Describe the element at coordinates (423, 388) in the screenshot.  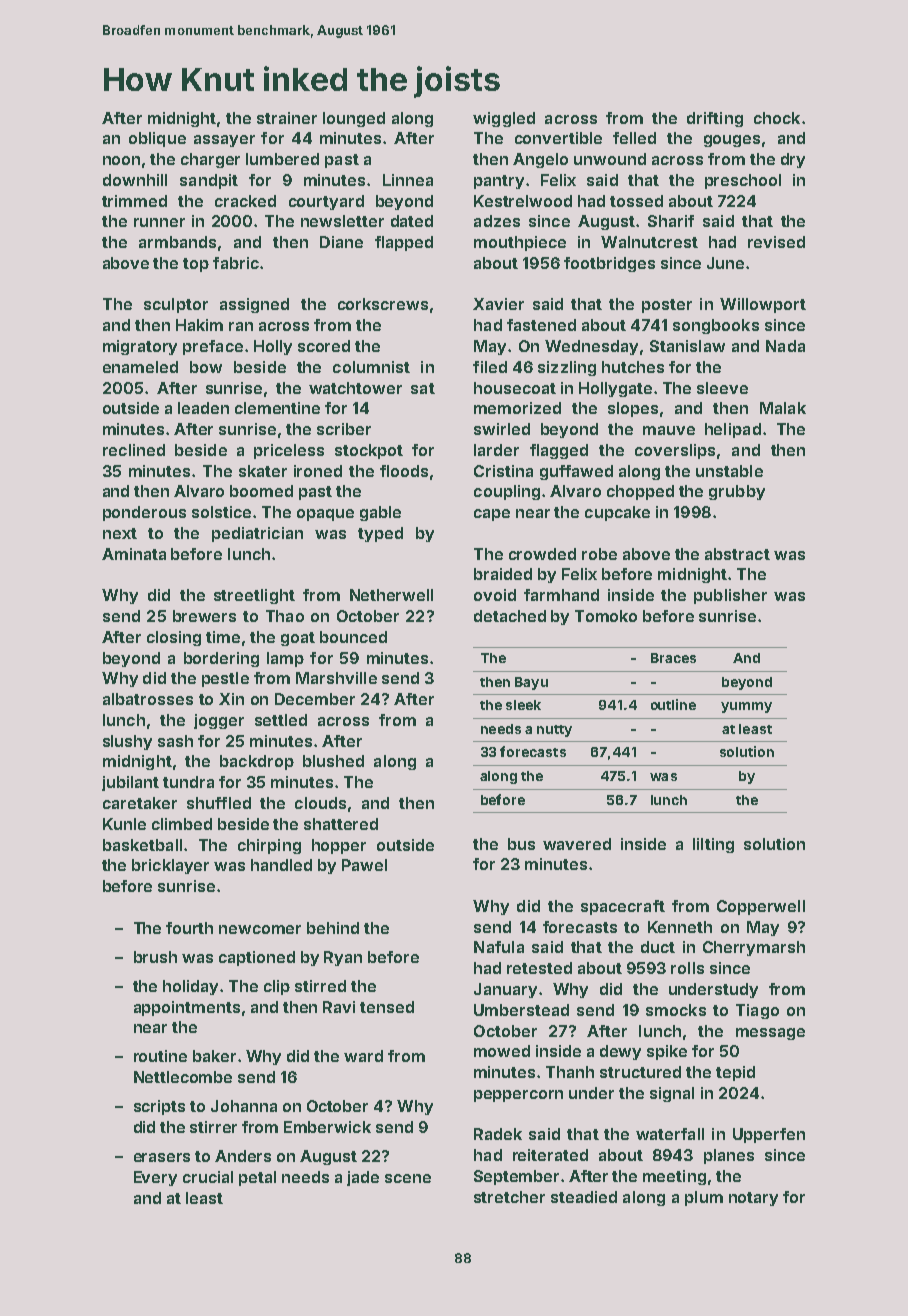
I see `sat` at that location.
